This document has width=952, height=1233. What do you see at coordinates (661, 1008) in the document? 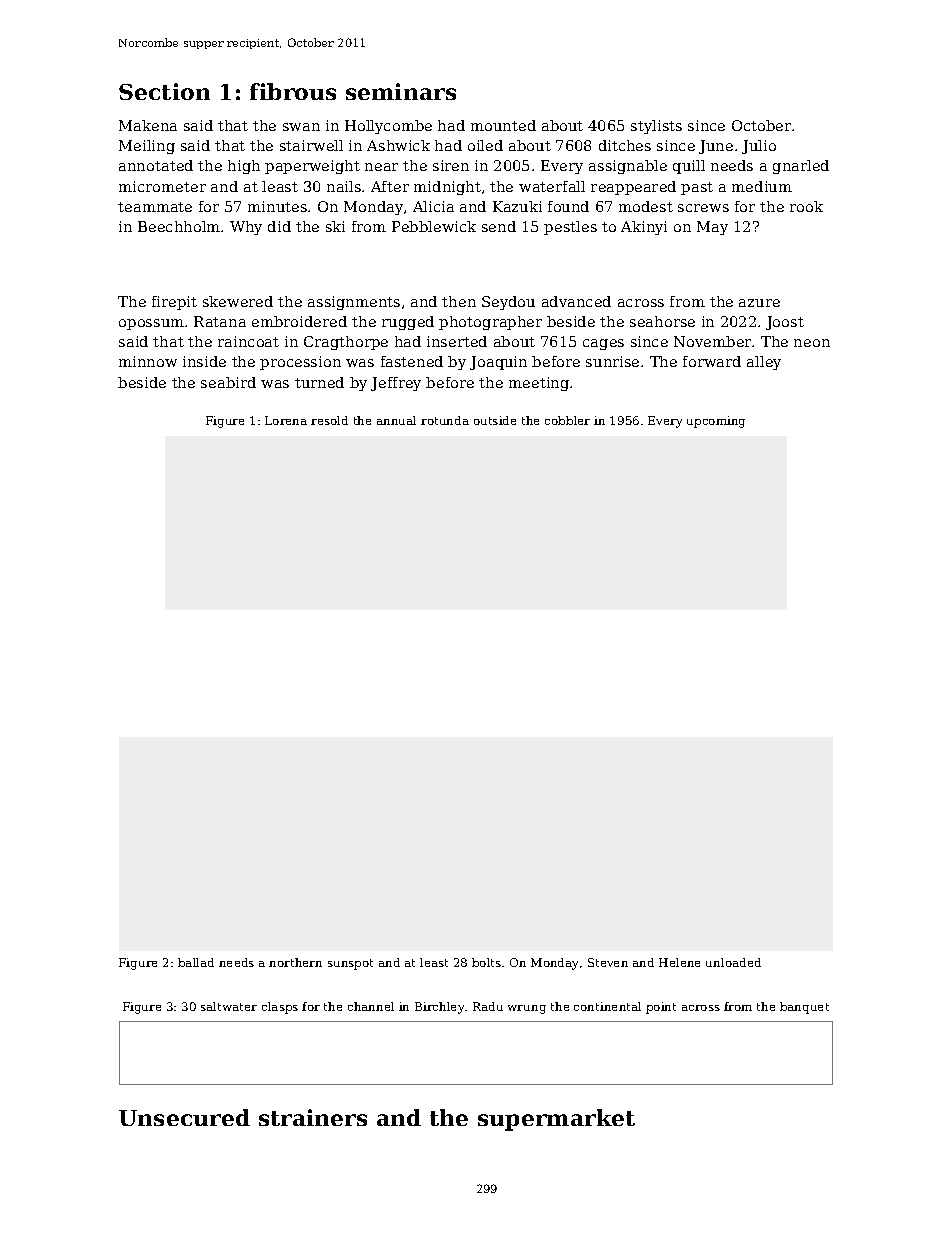
I see `point` at bounding box center [661, 1008].
